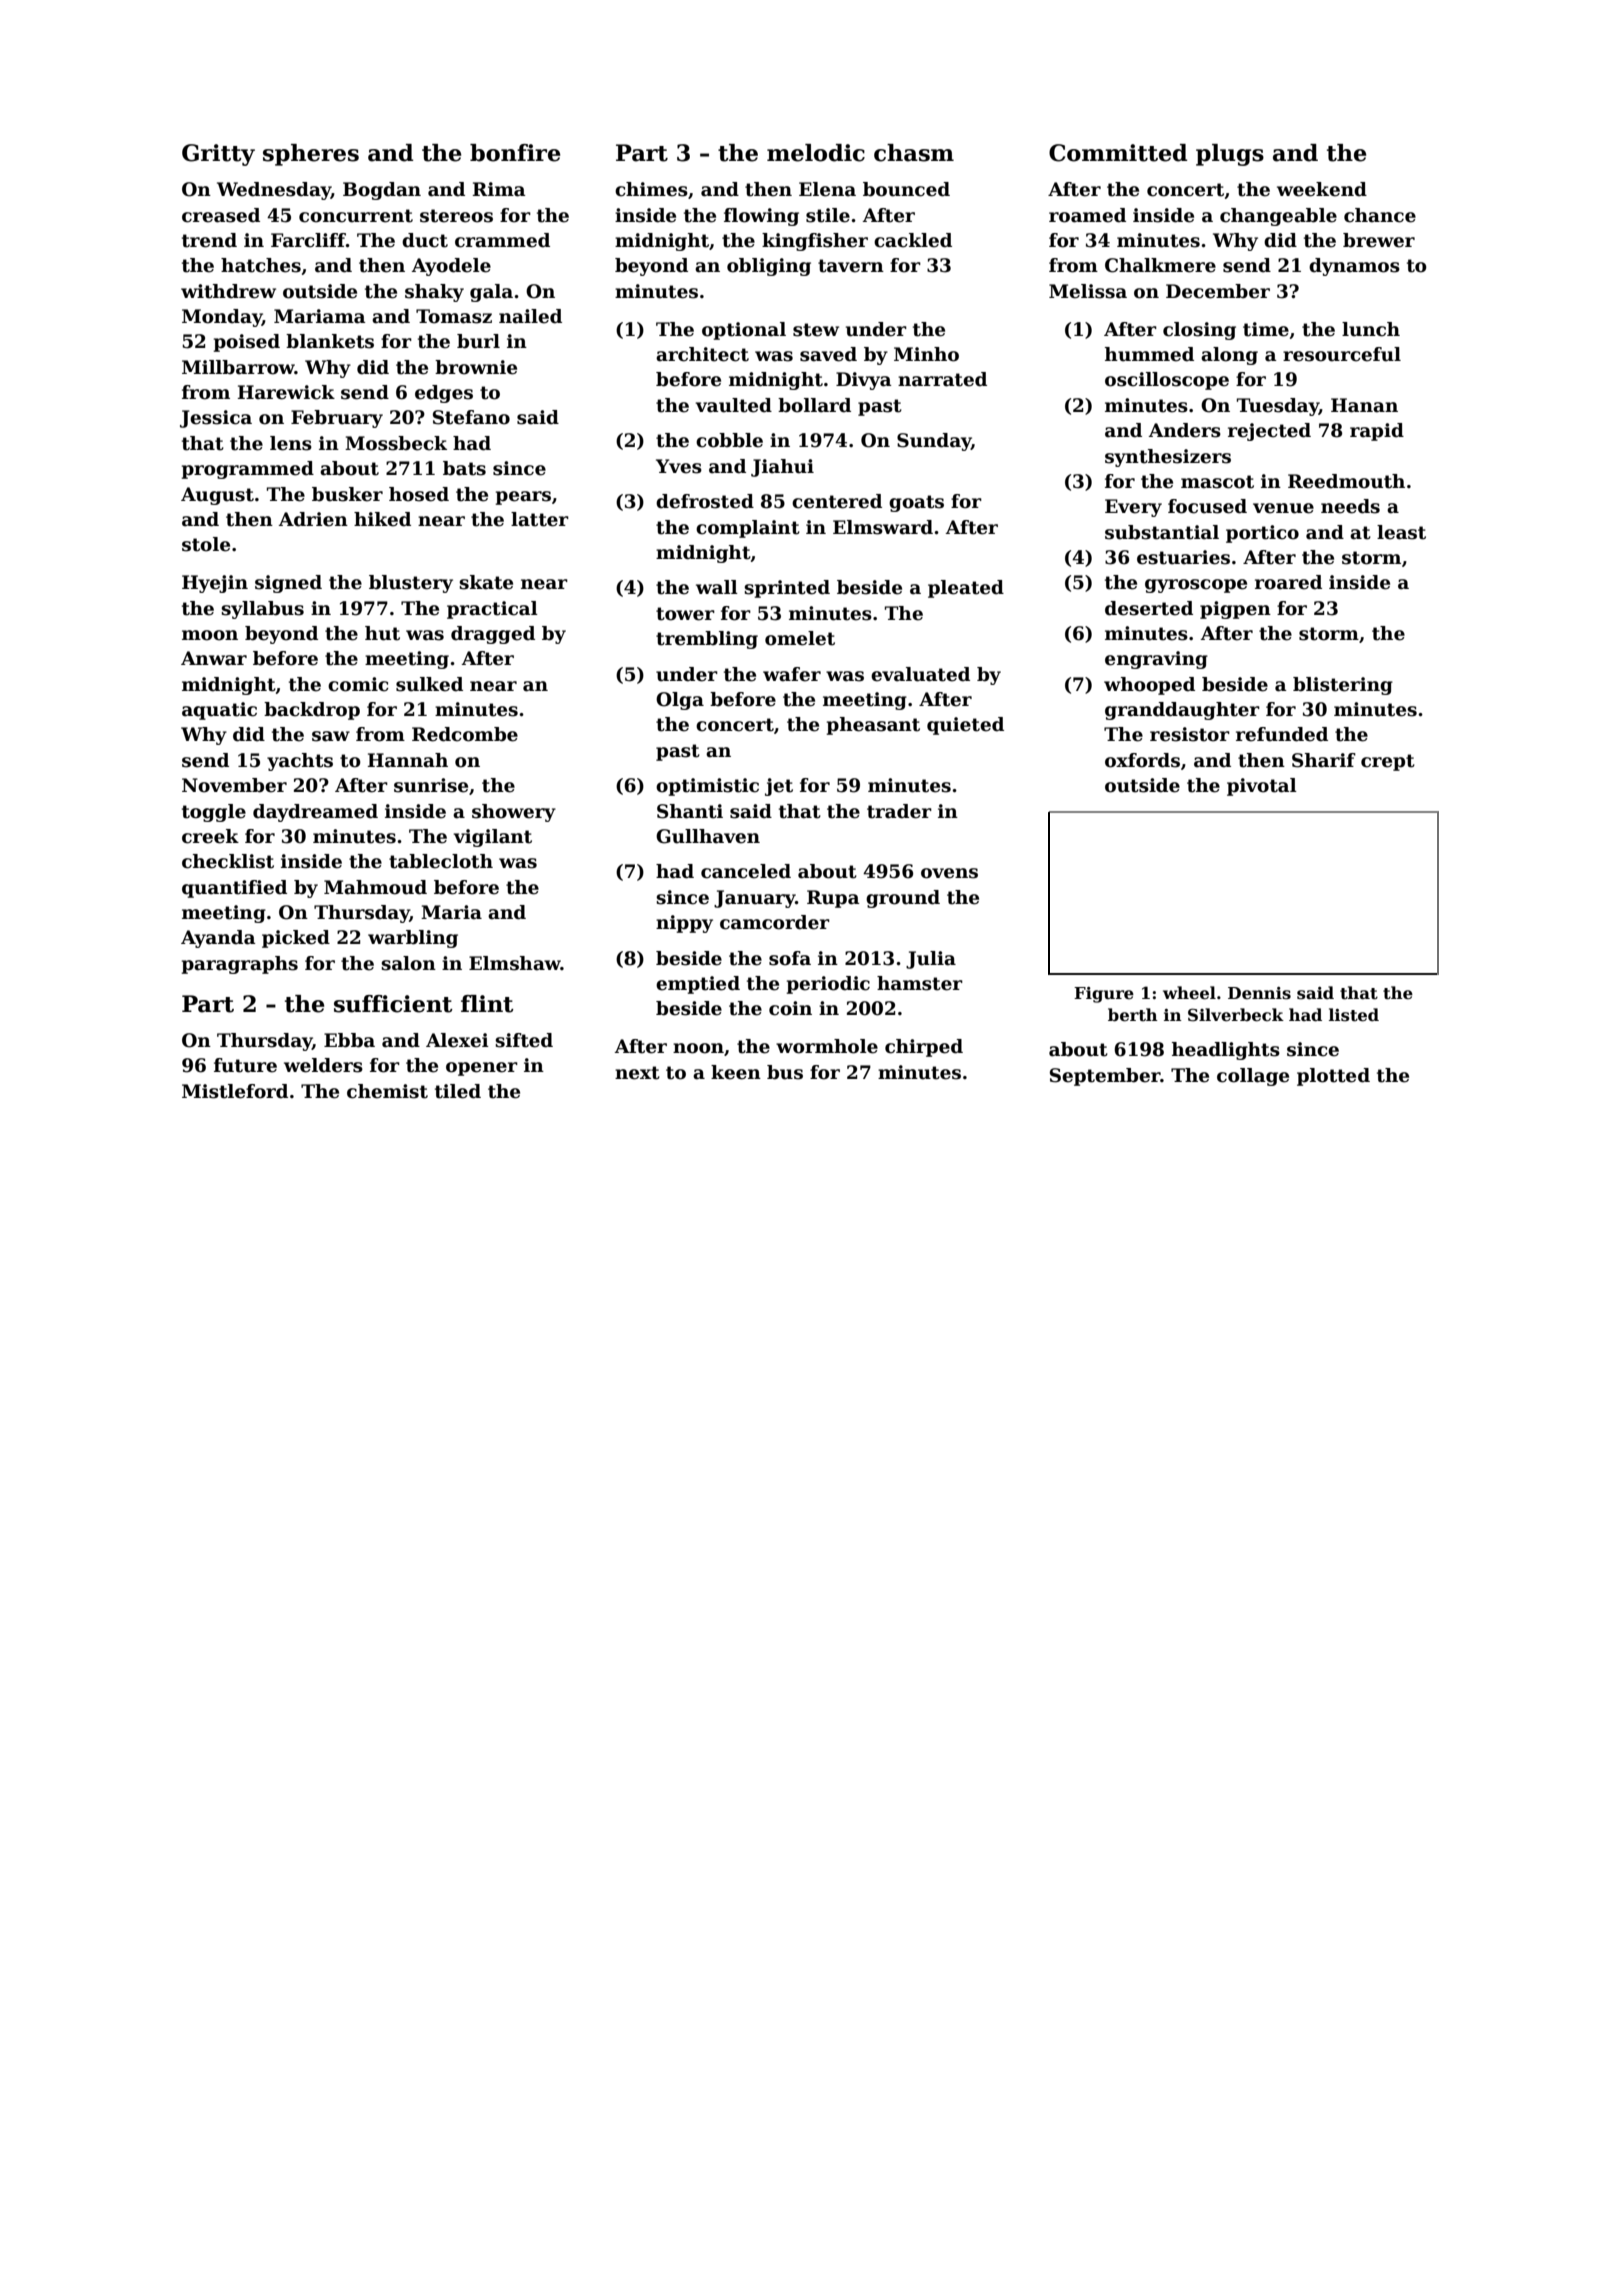 The image size is (1620, 2292). I want to click on blistering, so click(1343, 686).
